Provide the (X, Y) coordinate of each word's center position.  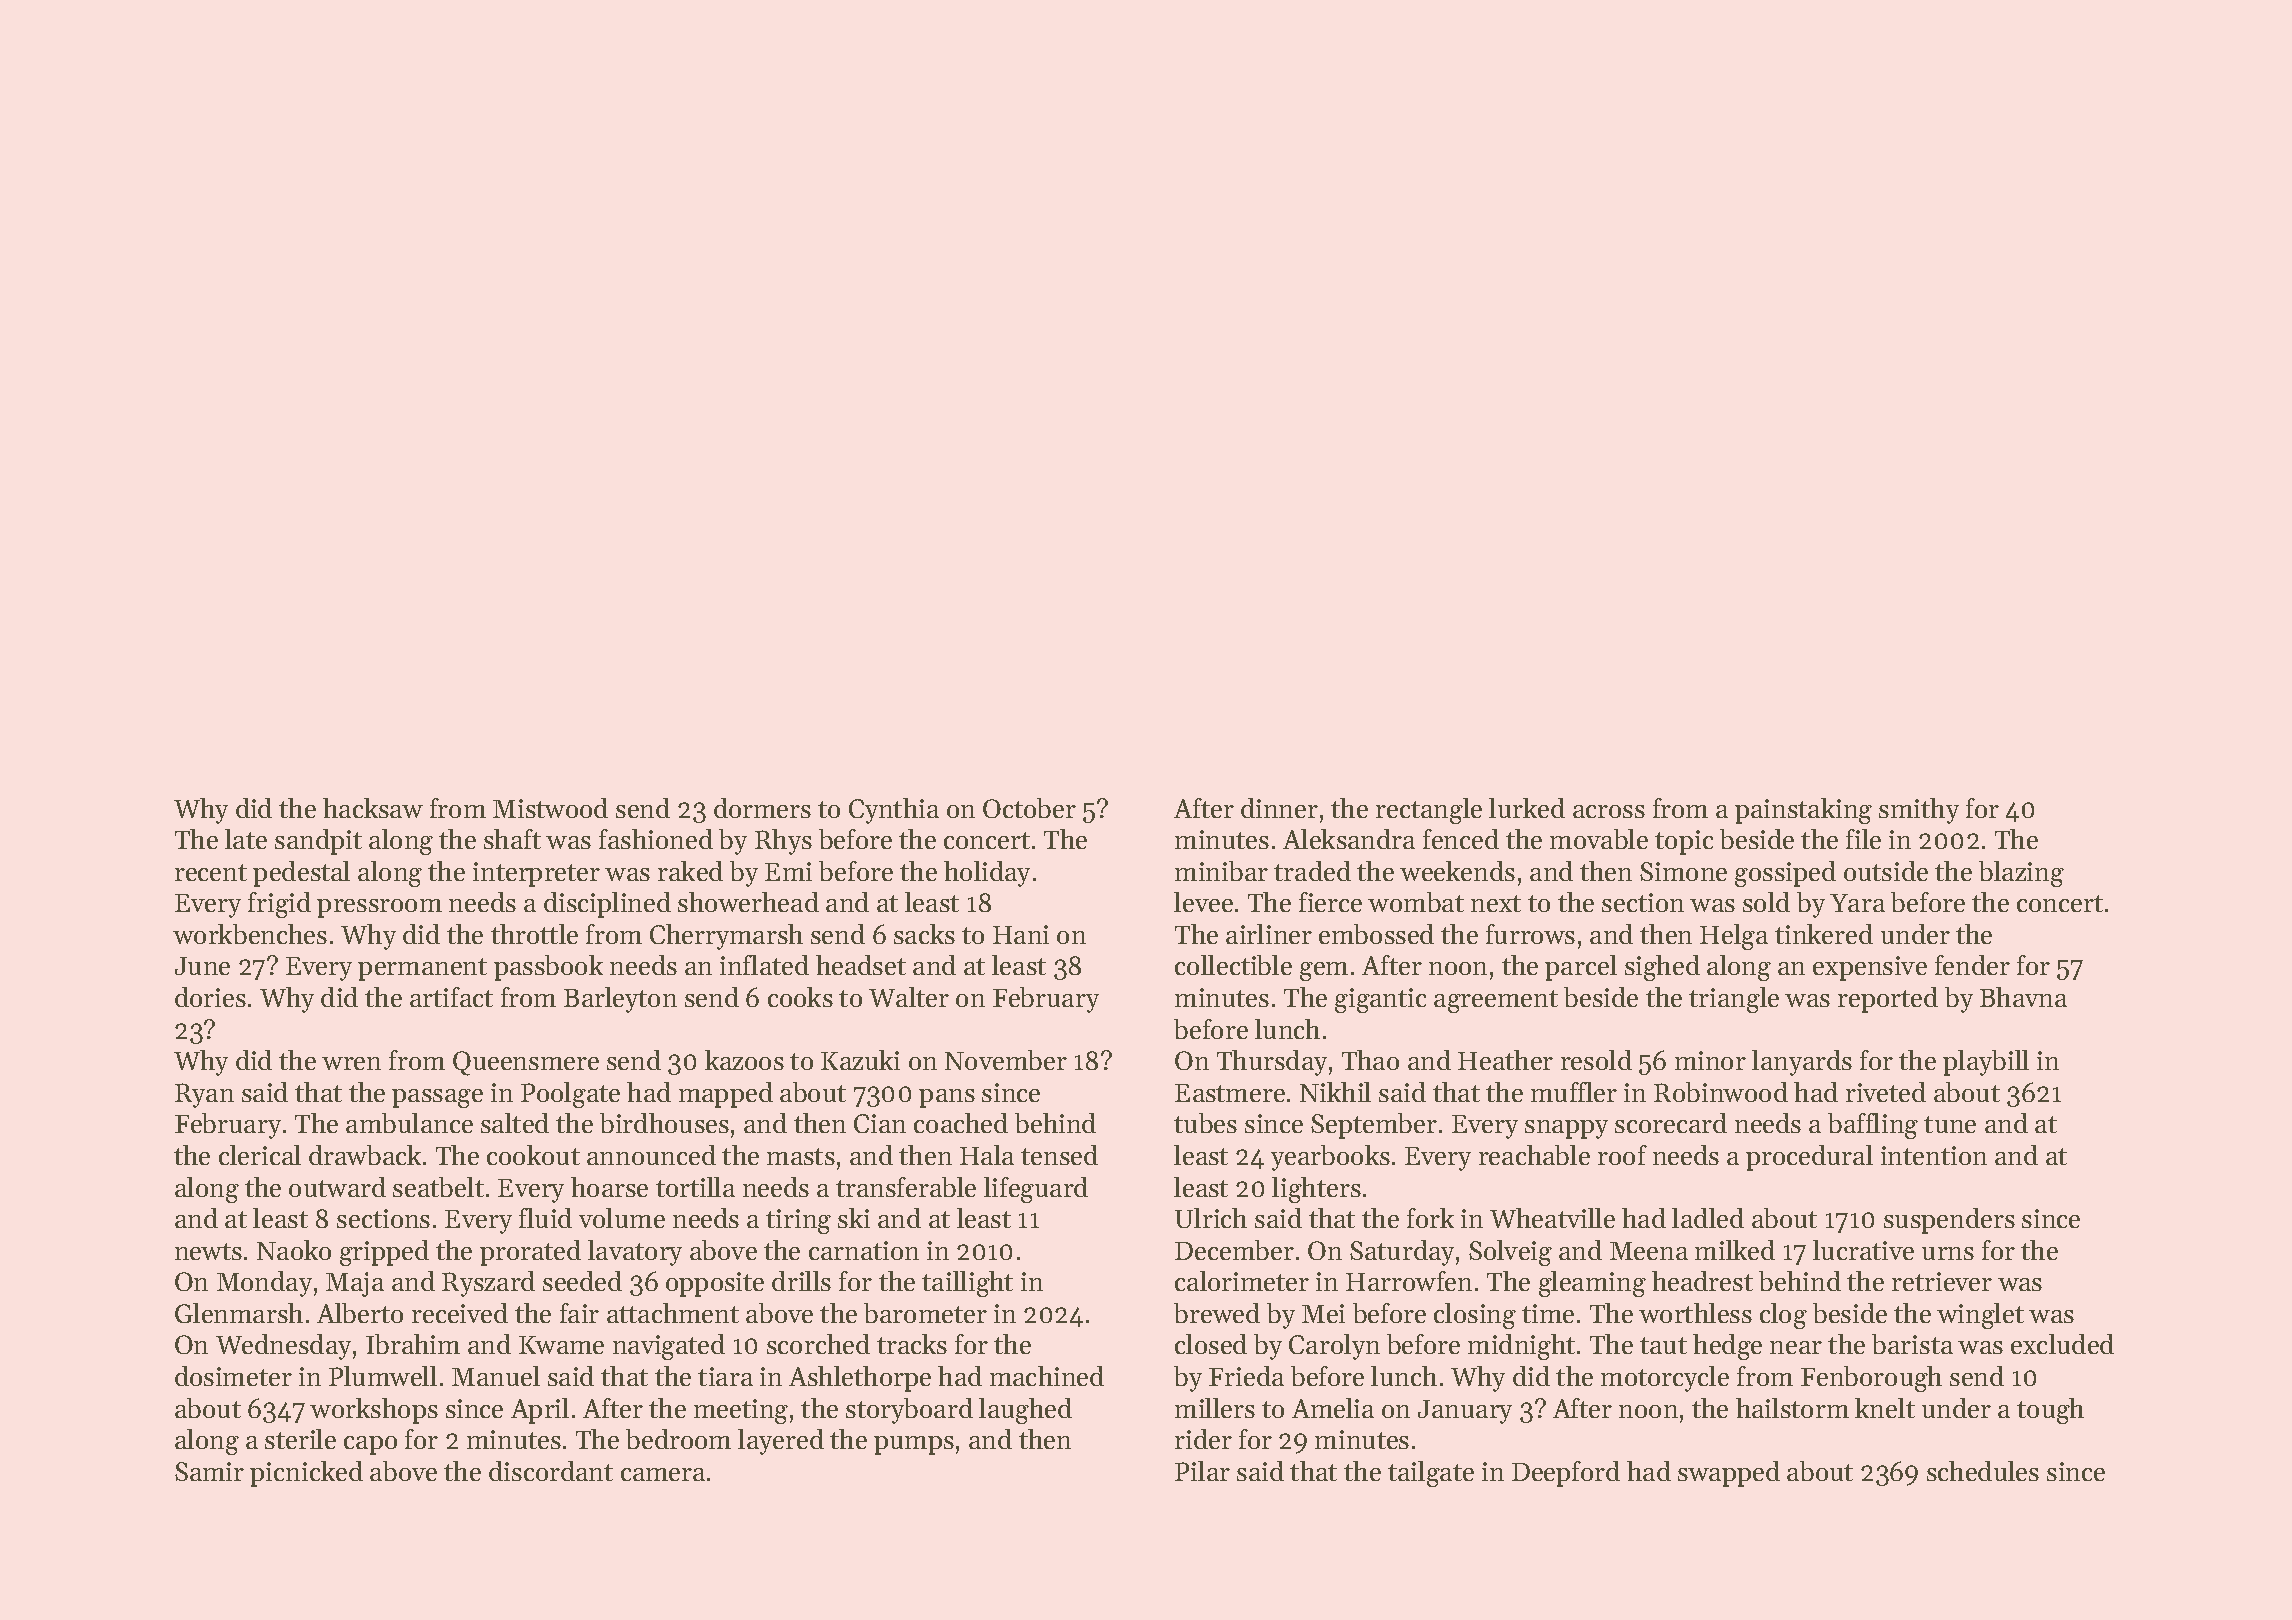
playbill (1986, 1063)
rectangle (1429, 811)
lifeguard (1036, 1190)
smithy (1919, 811)
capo (370, 1445)
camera (663, 1474)
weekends (1457, 871)
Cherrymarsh (726, 937)
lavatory (635, 1253)
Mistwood (550, 808)
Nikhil (1335, 1092)
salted (515, 1123)
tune (1950, 1124)
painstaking (1803, 811)
